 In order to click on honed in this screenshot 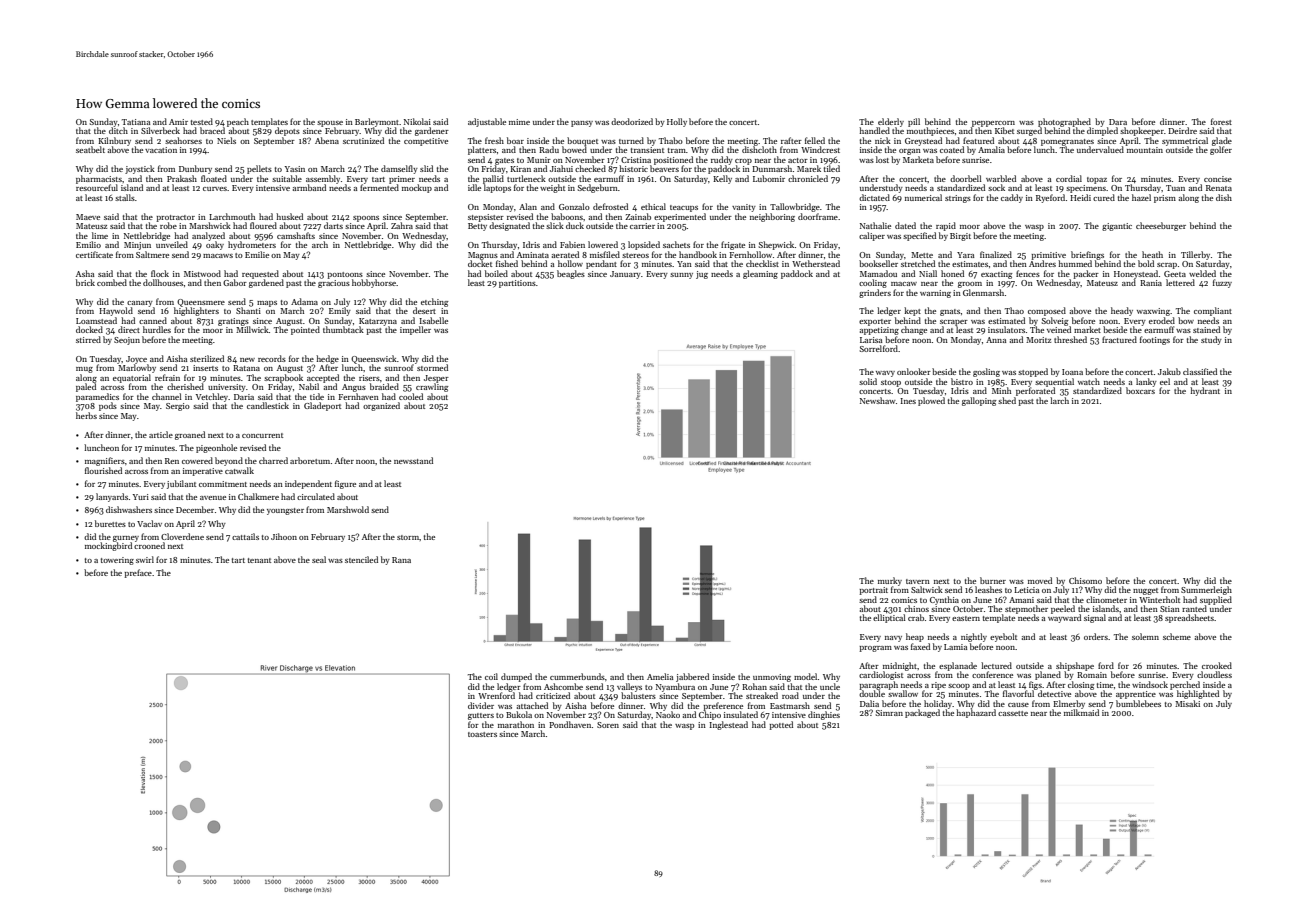, I will do `click(952, 273)`.
